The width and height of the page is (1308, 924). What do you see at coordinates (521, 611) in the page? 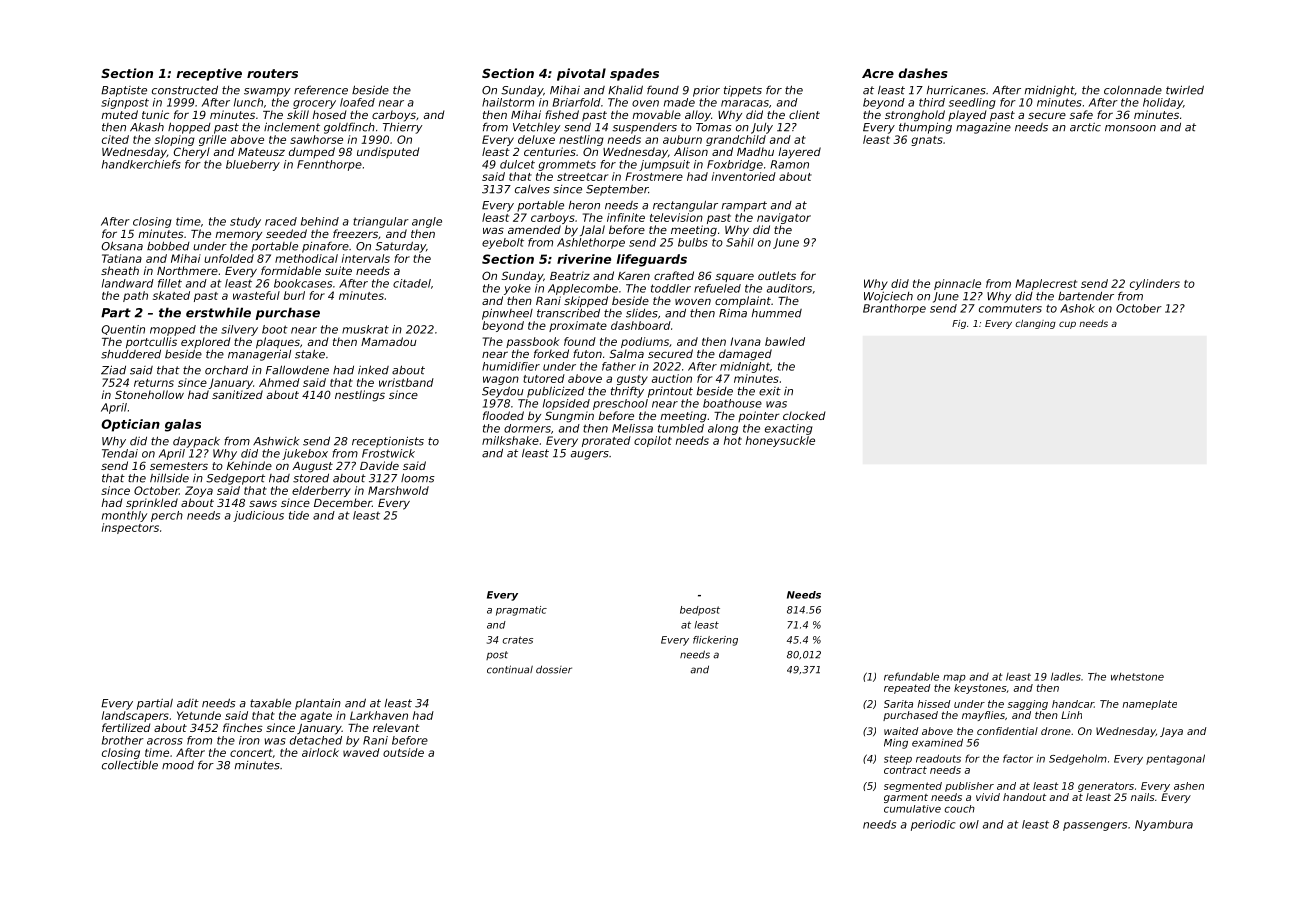
I see `pragmatic` at bounding box center [521, 611].
